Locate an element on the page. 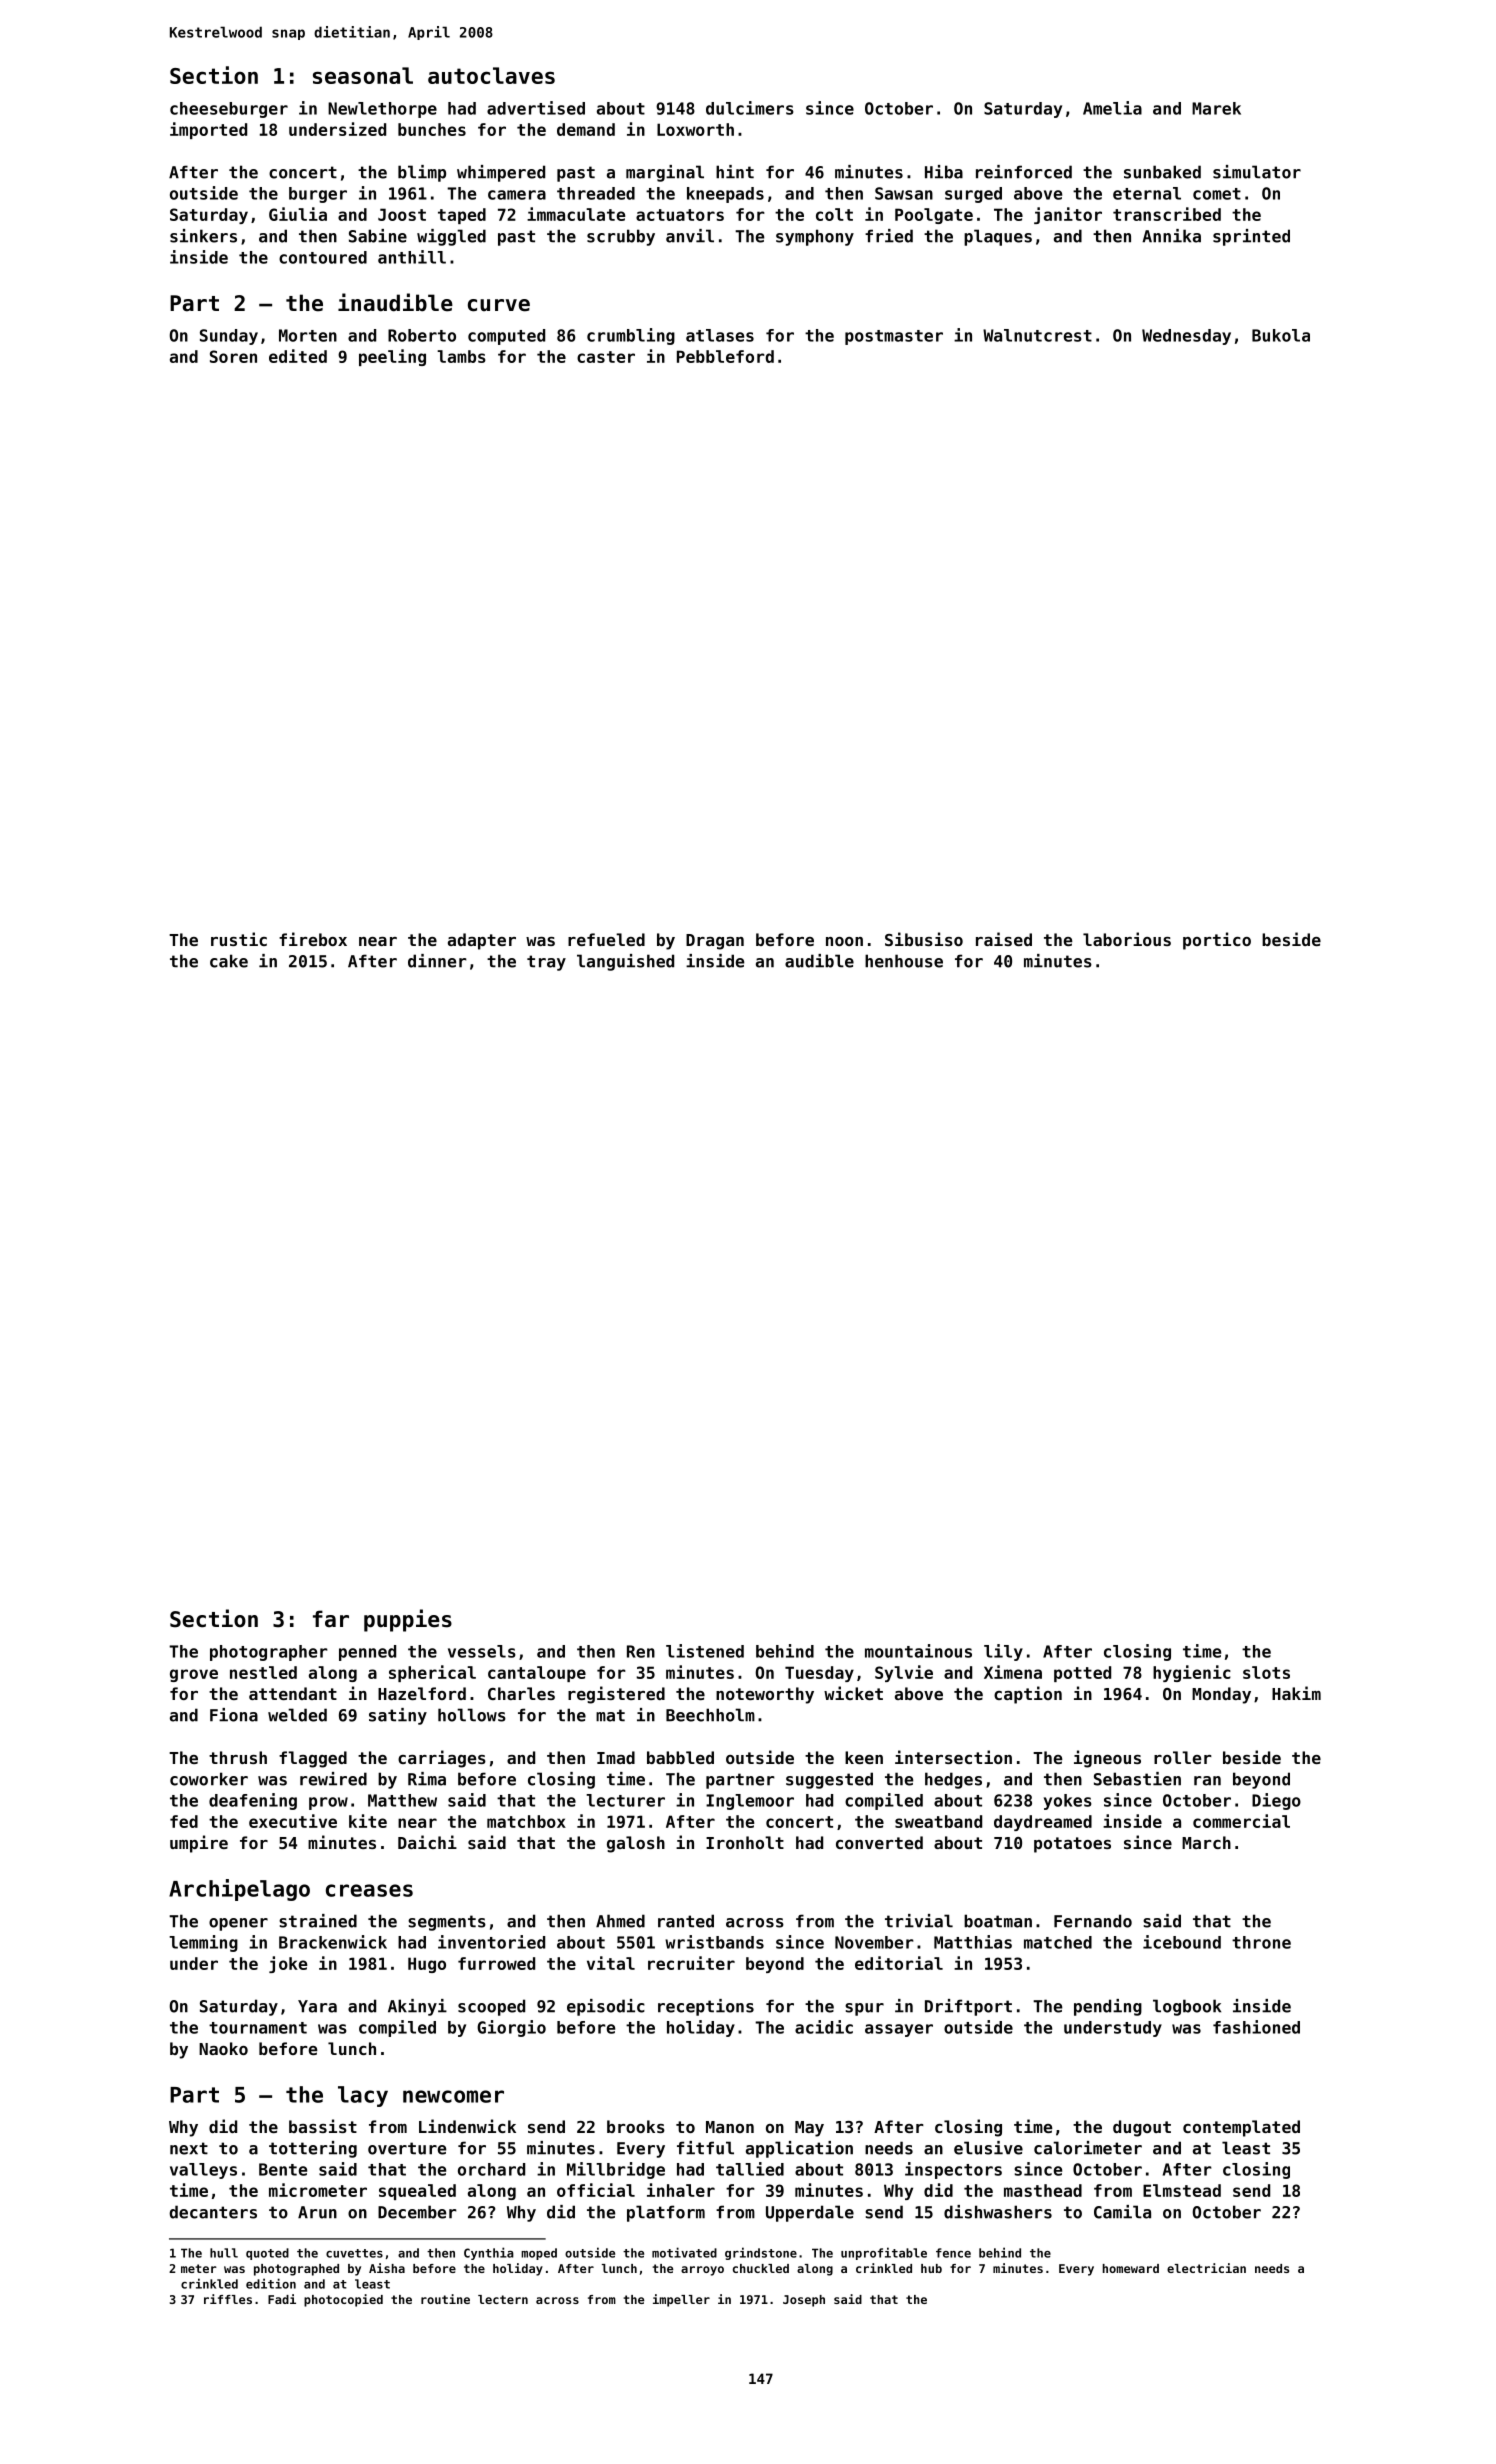 The width and height of the document is (1496, 2464). adapter is located at coordinates (482, 941).
